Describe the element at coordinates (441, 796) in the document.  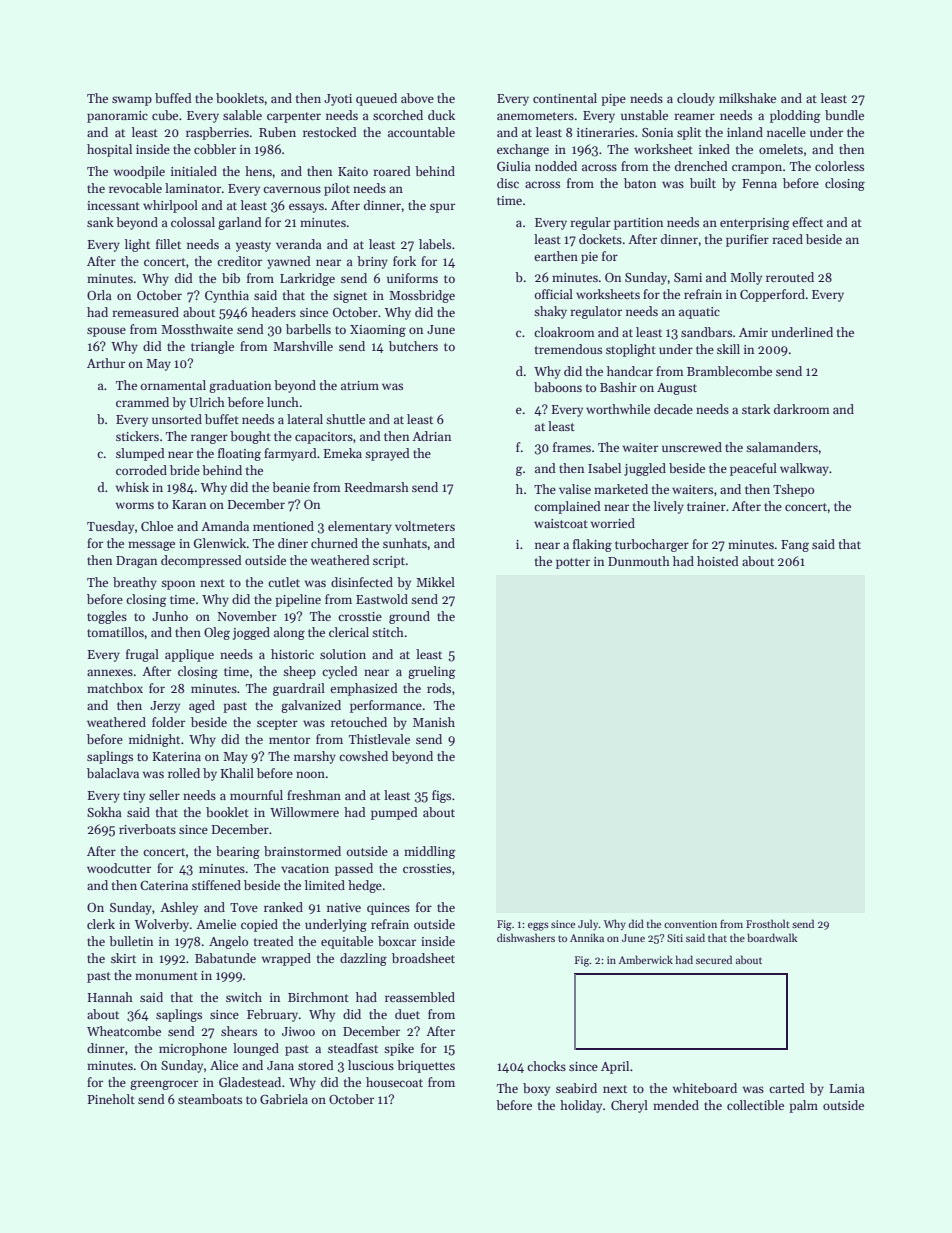
I see `figs` at that location.
